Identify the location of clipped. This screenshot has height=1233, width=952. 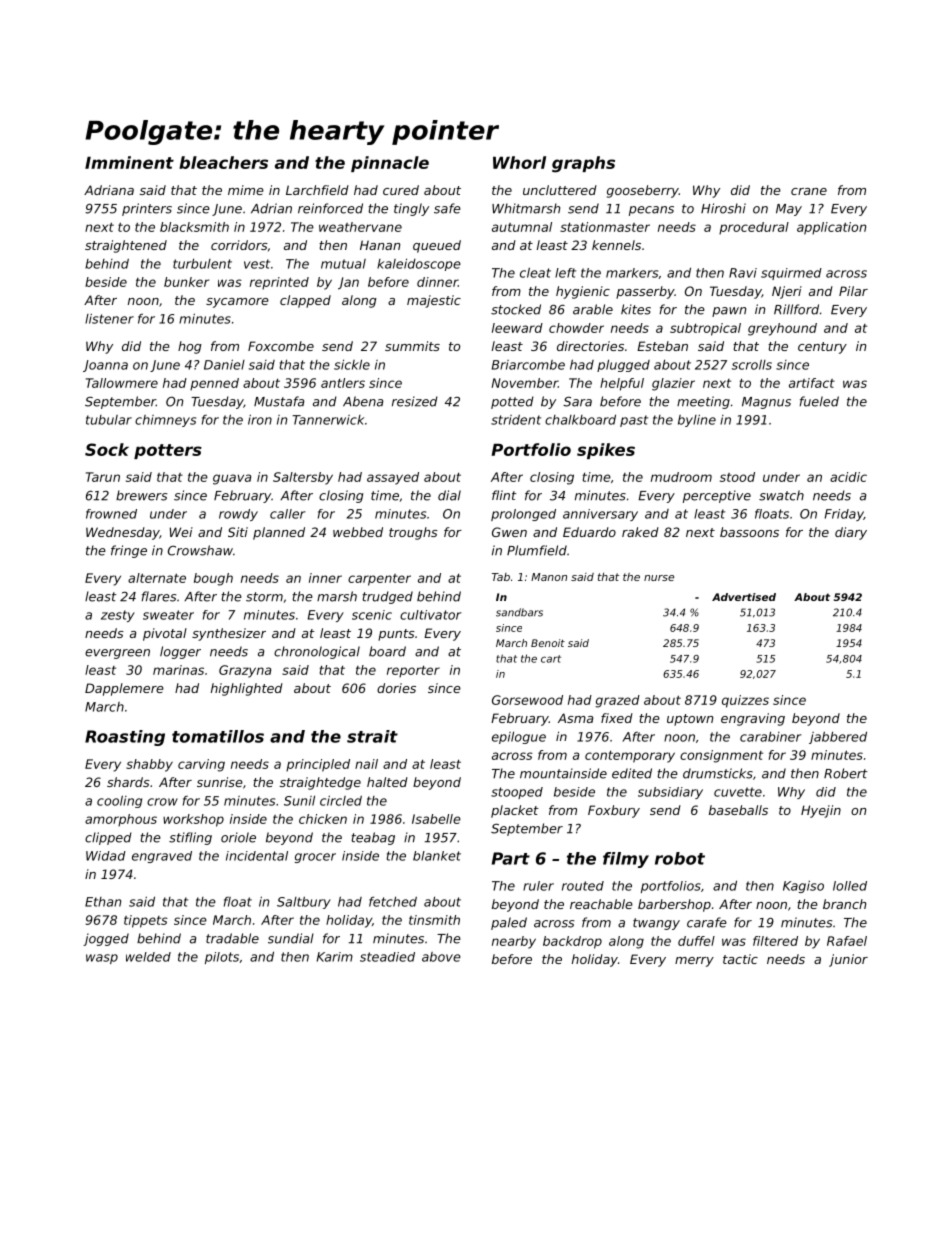
(108, 838).
